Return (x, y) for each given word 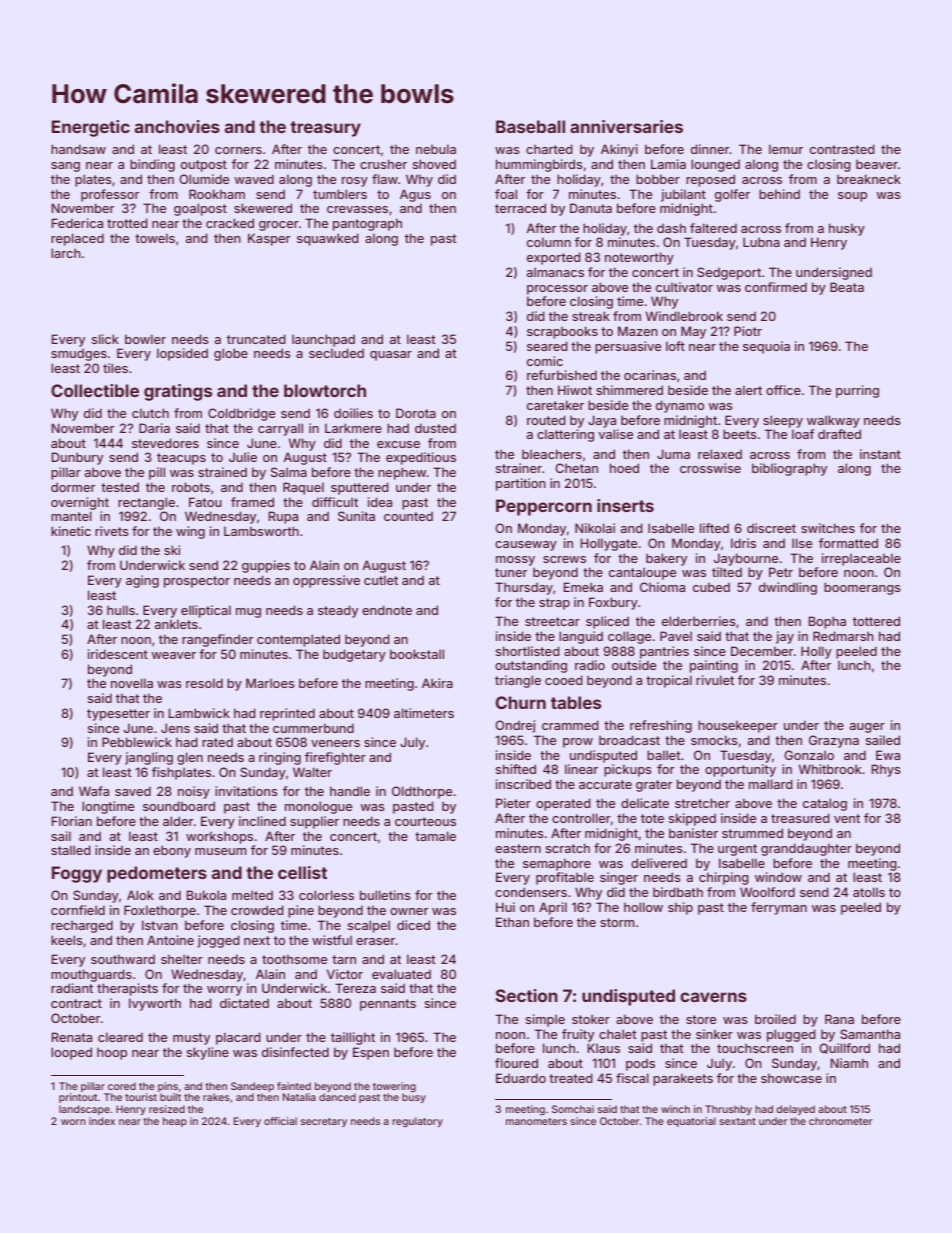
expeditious (421, 458)
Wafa (94, 791)
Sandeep (252, 1087)
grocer (279, 226)
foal (506, 194)
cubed (711, 587)
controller (581, 818)
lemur (786, 149)
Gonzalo (809, 755)
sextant (738, 1121)
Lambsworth (261, 531)
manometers (536, 1121)
